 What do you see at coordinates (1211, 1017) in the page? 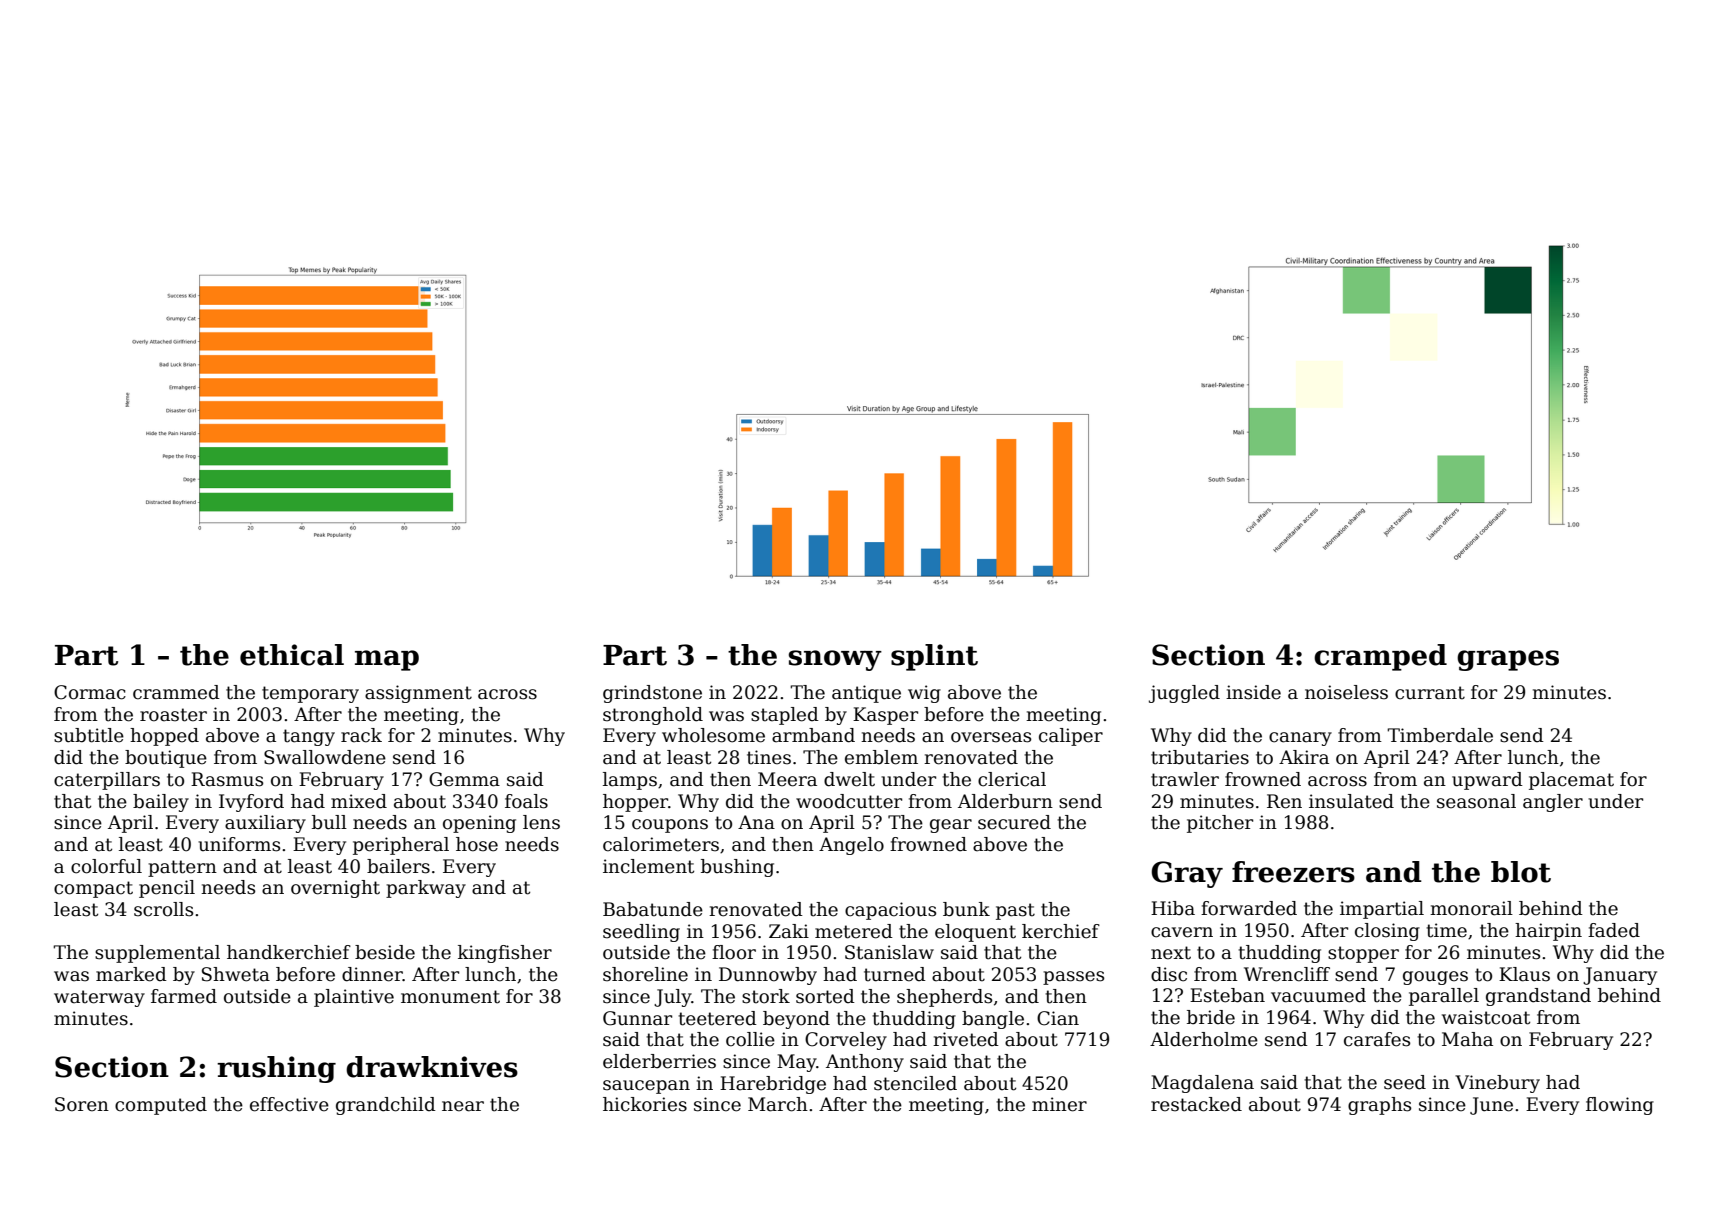
I see `bride` at bounding box center [1211, 1017].
